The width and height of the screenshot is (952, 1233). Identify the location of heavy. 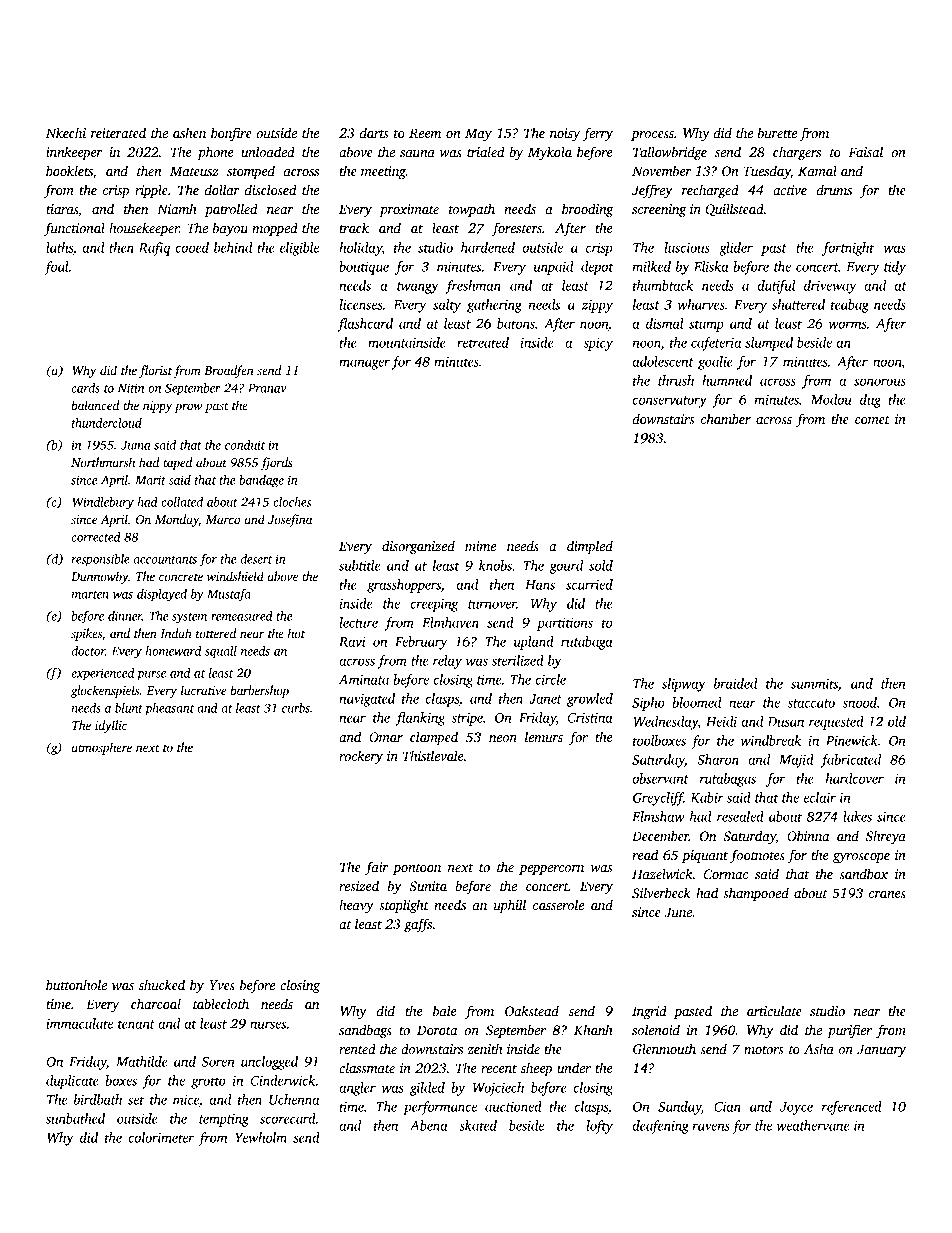
(356, 906).
